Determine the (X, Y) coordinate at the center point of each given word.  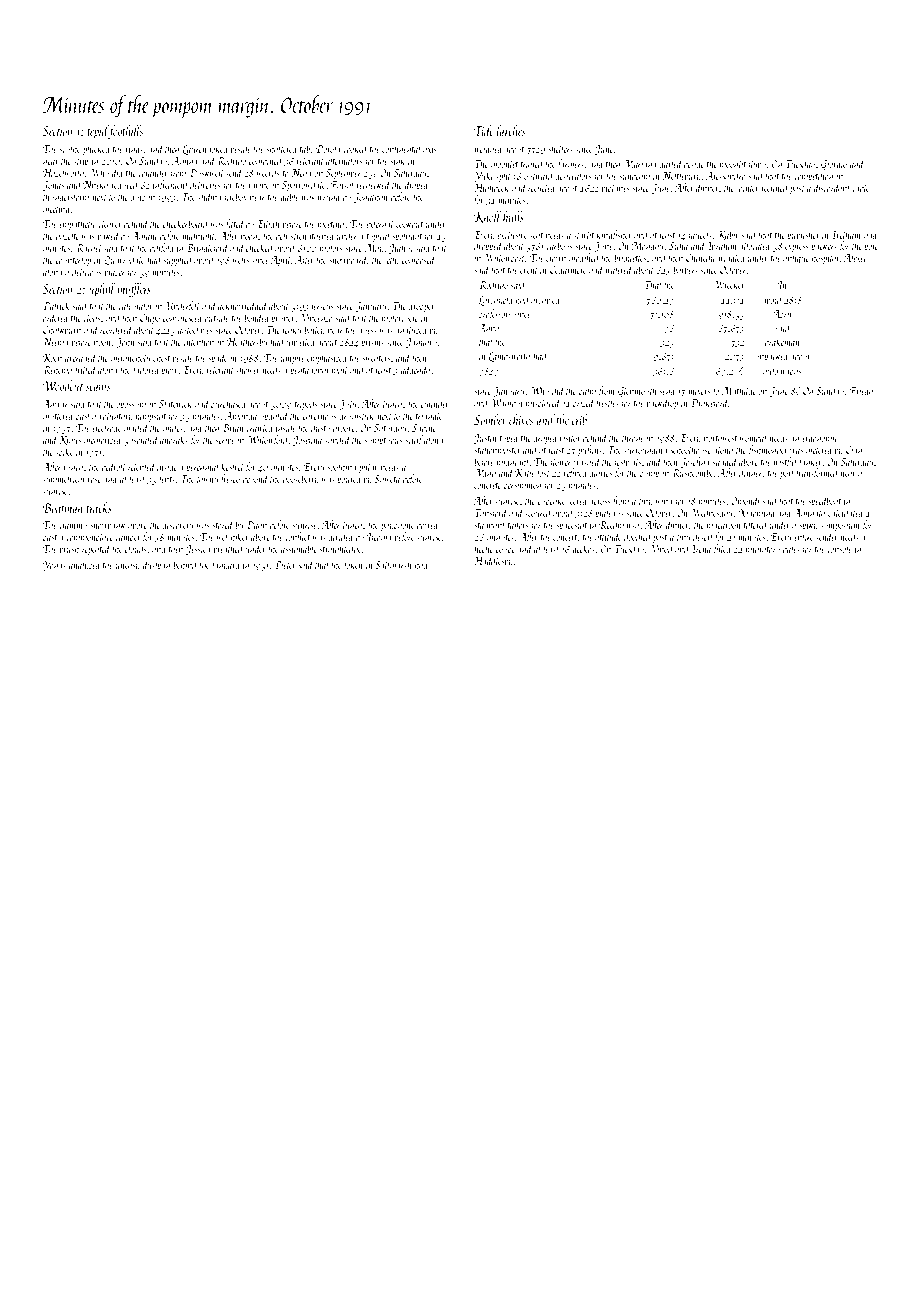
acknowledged (243, 306)
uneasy (128, 567)
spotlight (407, 236)
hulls (513, 216)
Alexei (854, 257)
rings (134, 151)
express (796, 248)
